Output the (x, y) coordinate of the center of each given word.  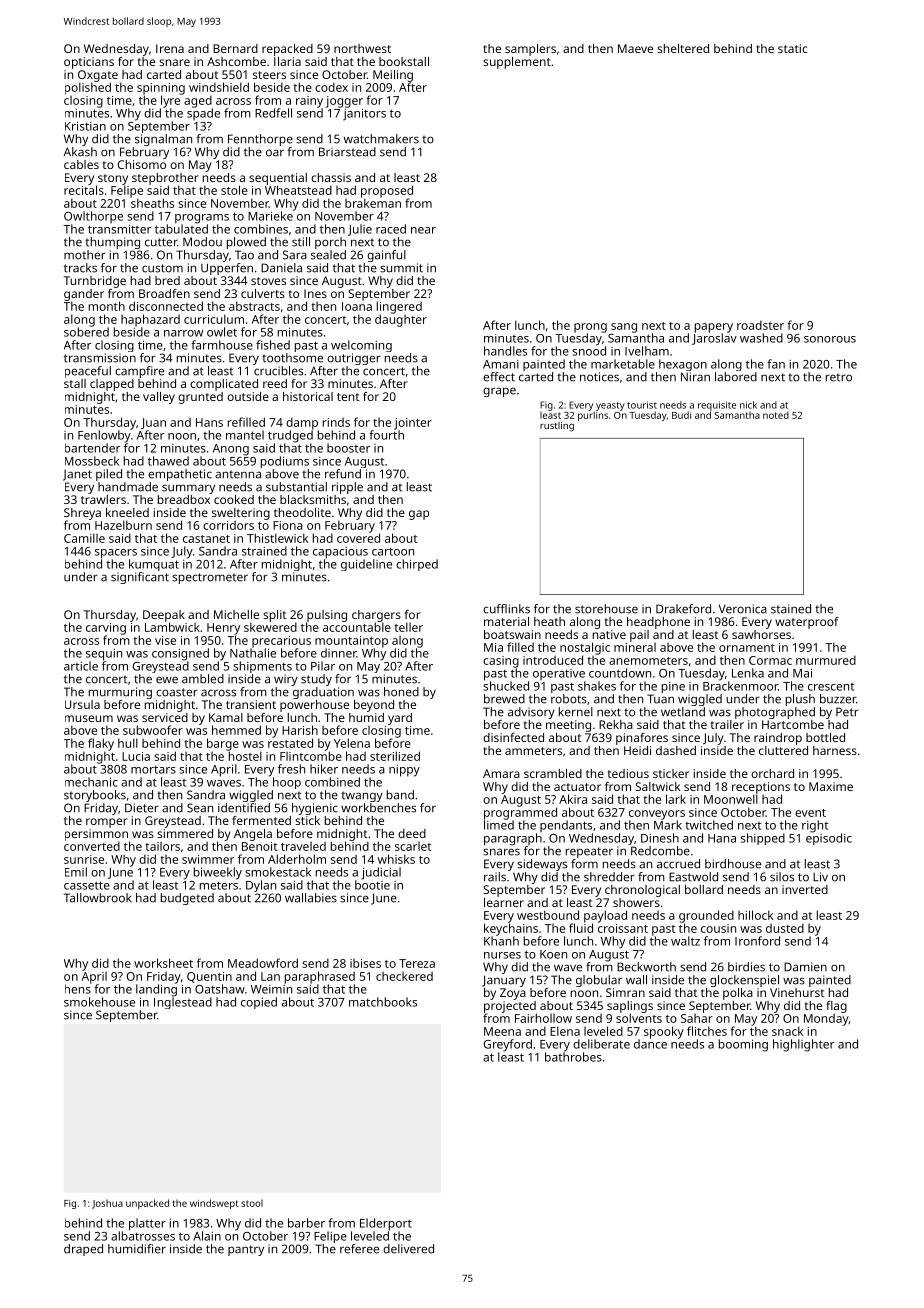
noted (776, 415)
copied (259, 1003)
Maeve (635, 48)
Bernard (235, 48)
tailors (162, 846)
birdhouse (733, 864)
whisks (396, 859)
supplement (517, 63)
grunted (200, 398)
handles (505, 351)
